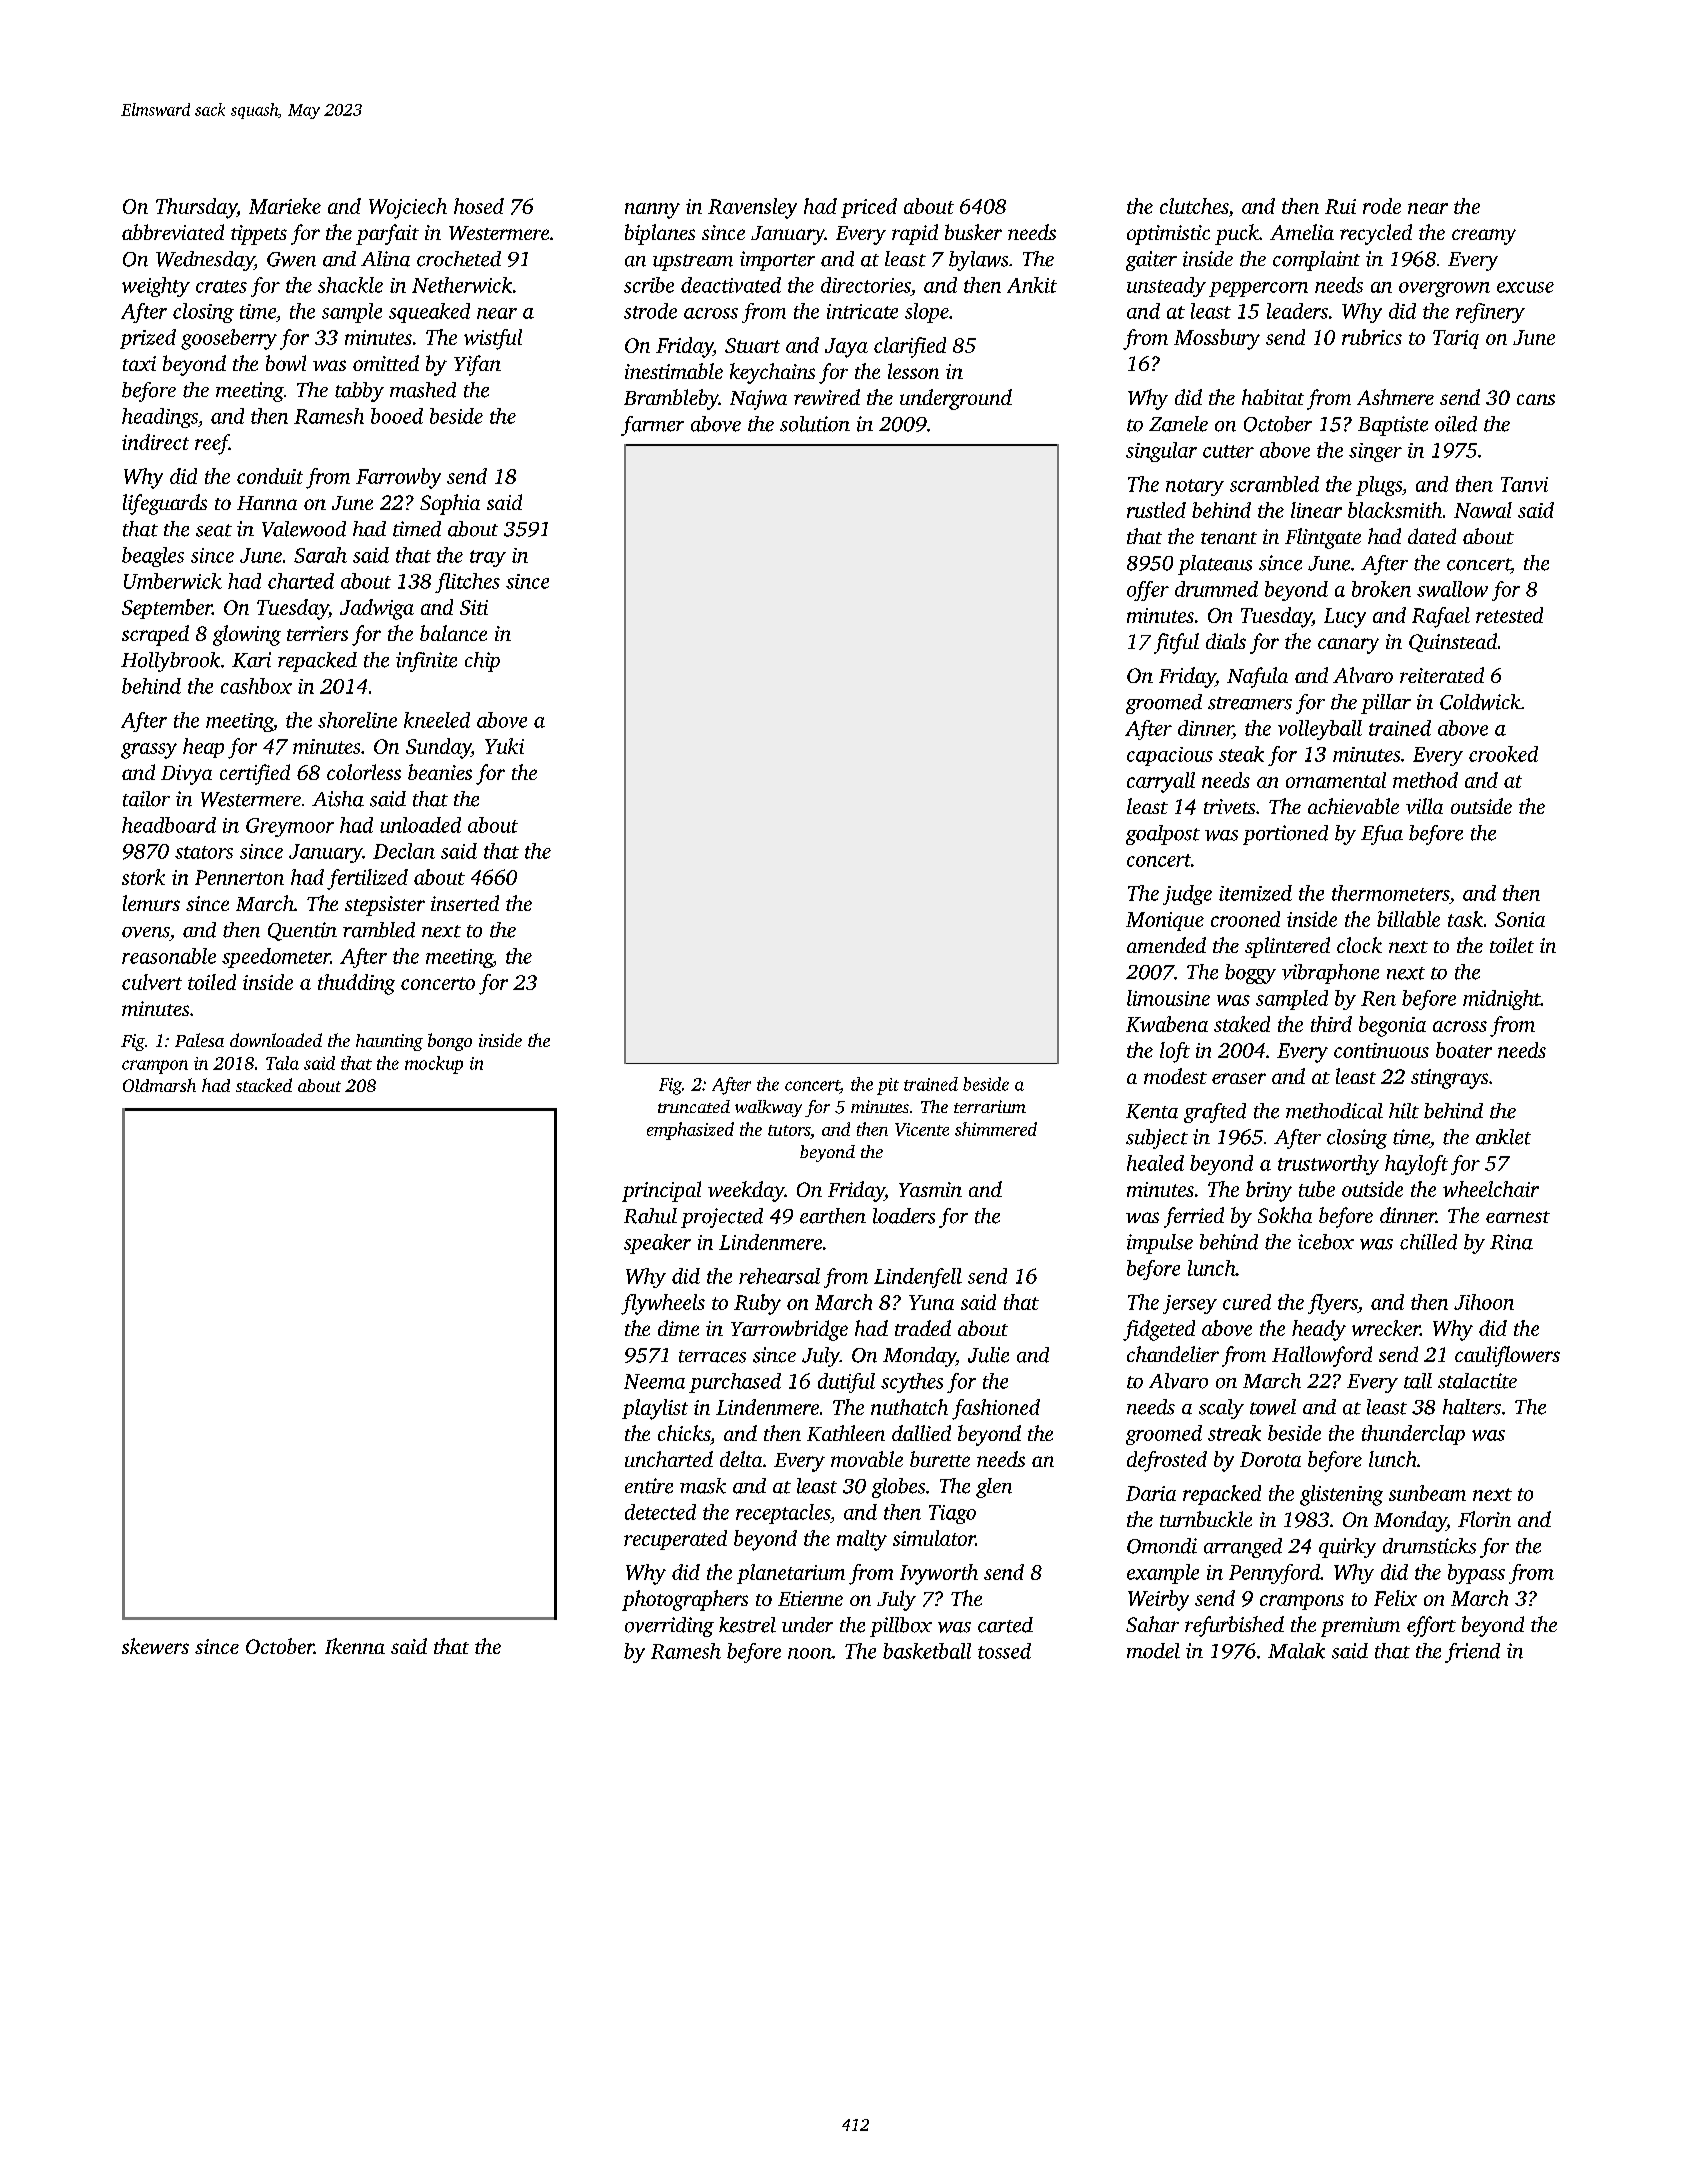  I want to click on skewers, so click(155, 1646).
